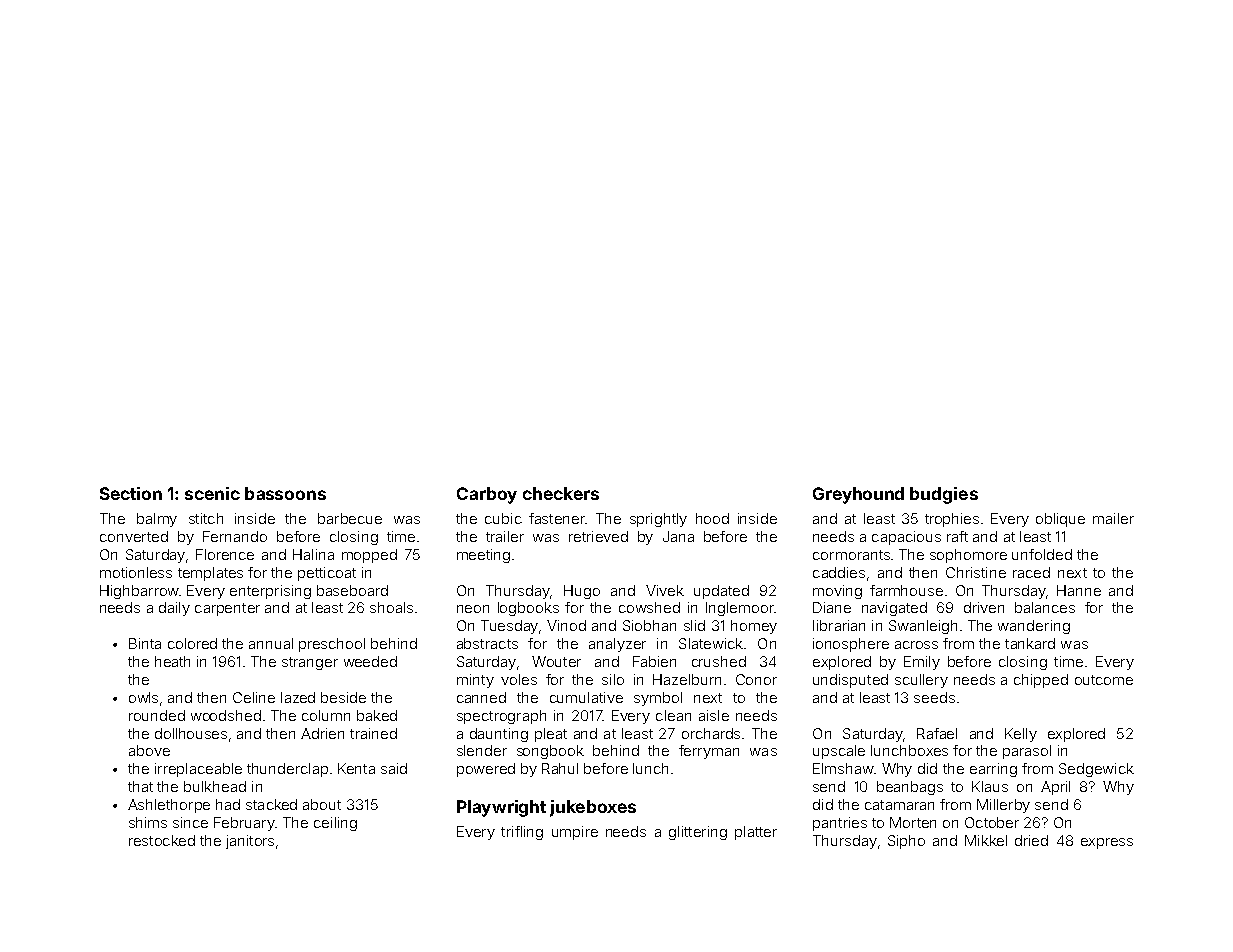 The height and width of the document is (952, 1233). I want to click on meeting, so click(483, 556).
